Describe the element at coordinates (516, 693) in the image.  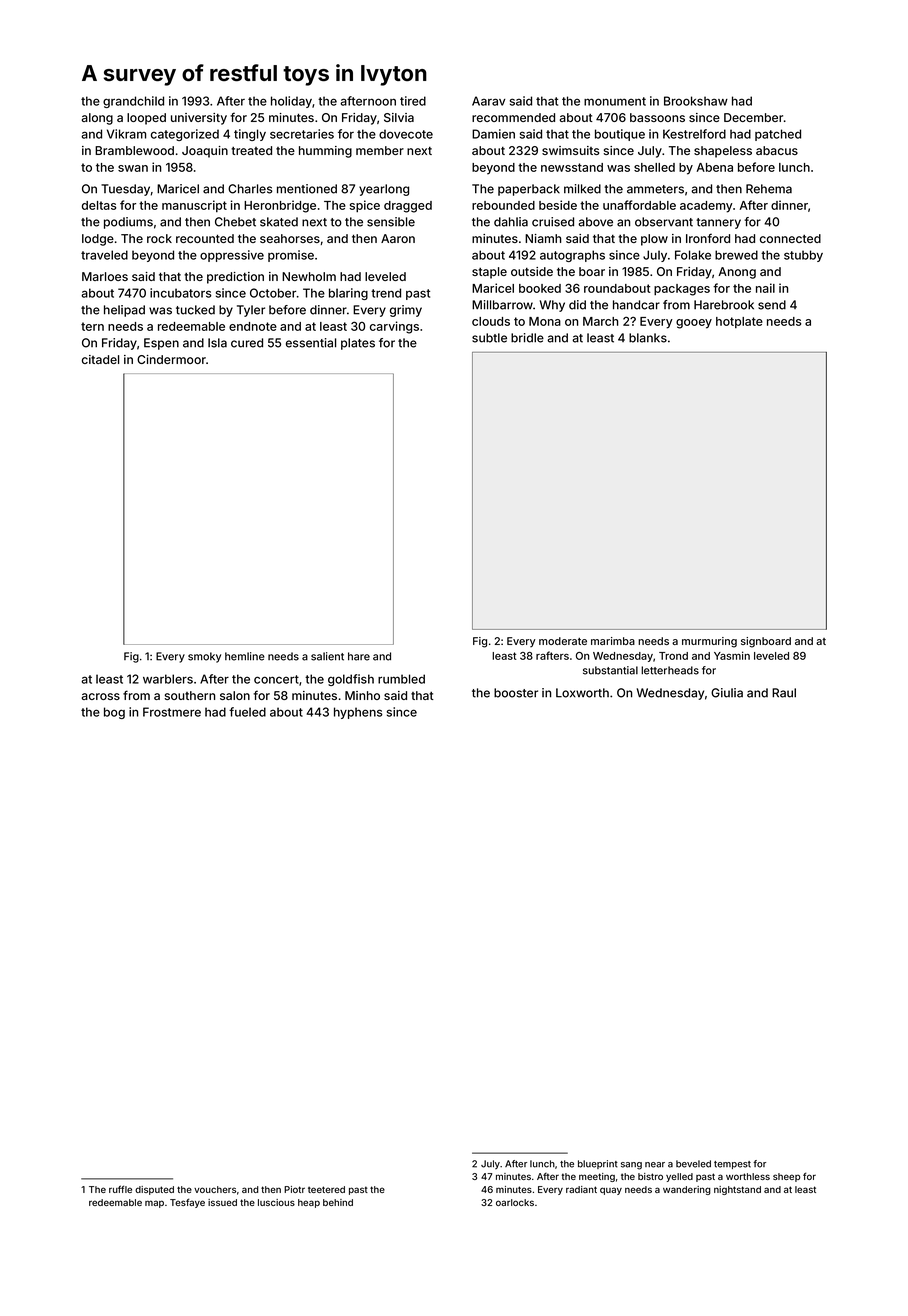
I see `booster` at that location.
